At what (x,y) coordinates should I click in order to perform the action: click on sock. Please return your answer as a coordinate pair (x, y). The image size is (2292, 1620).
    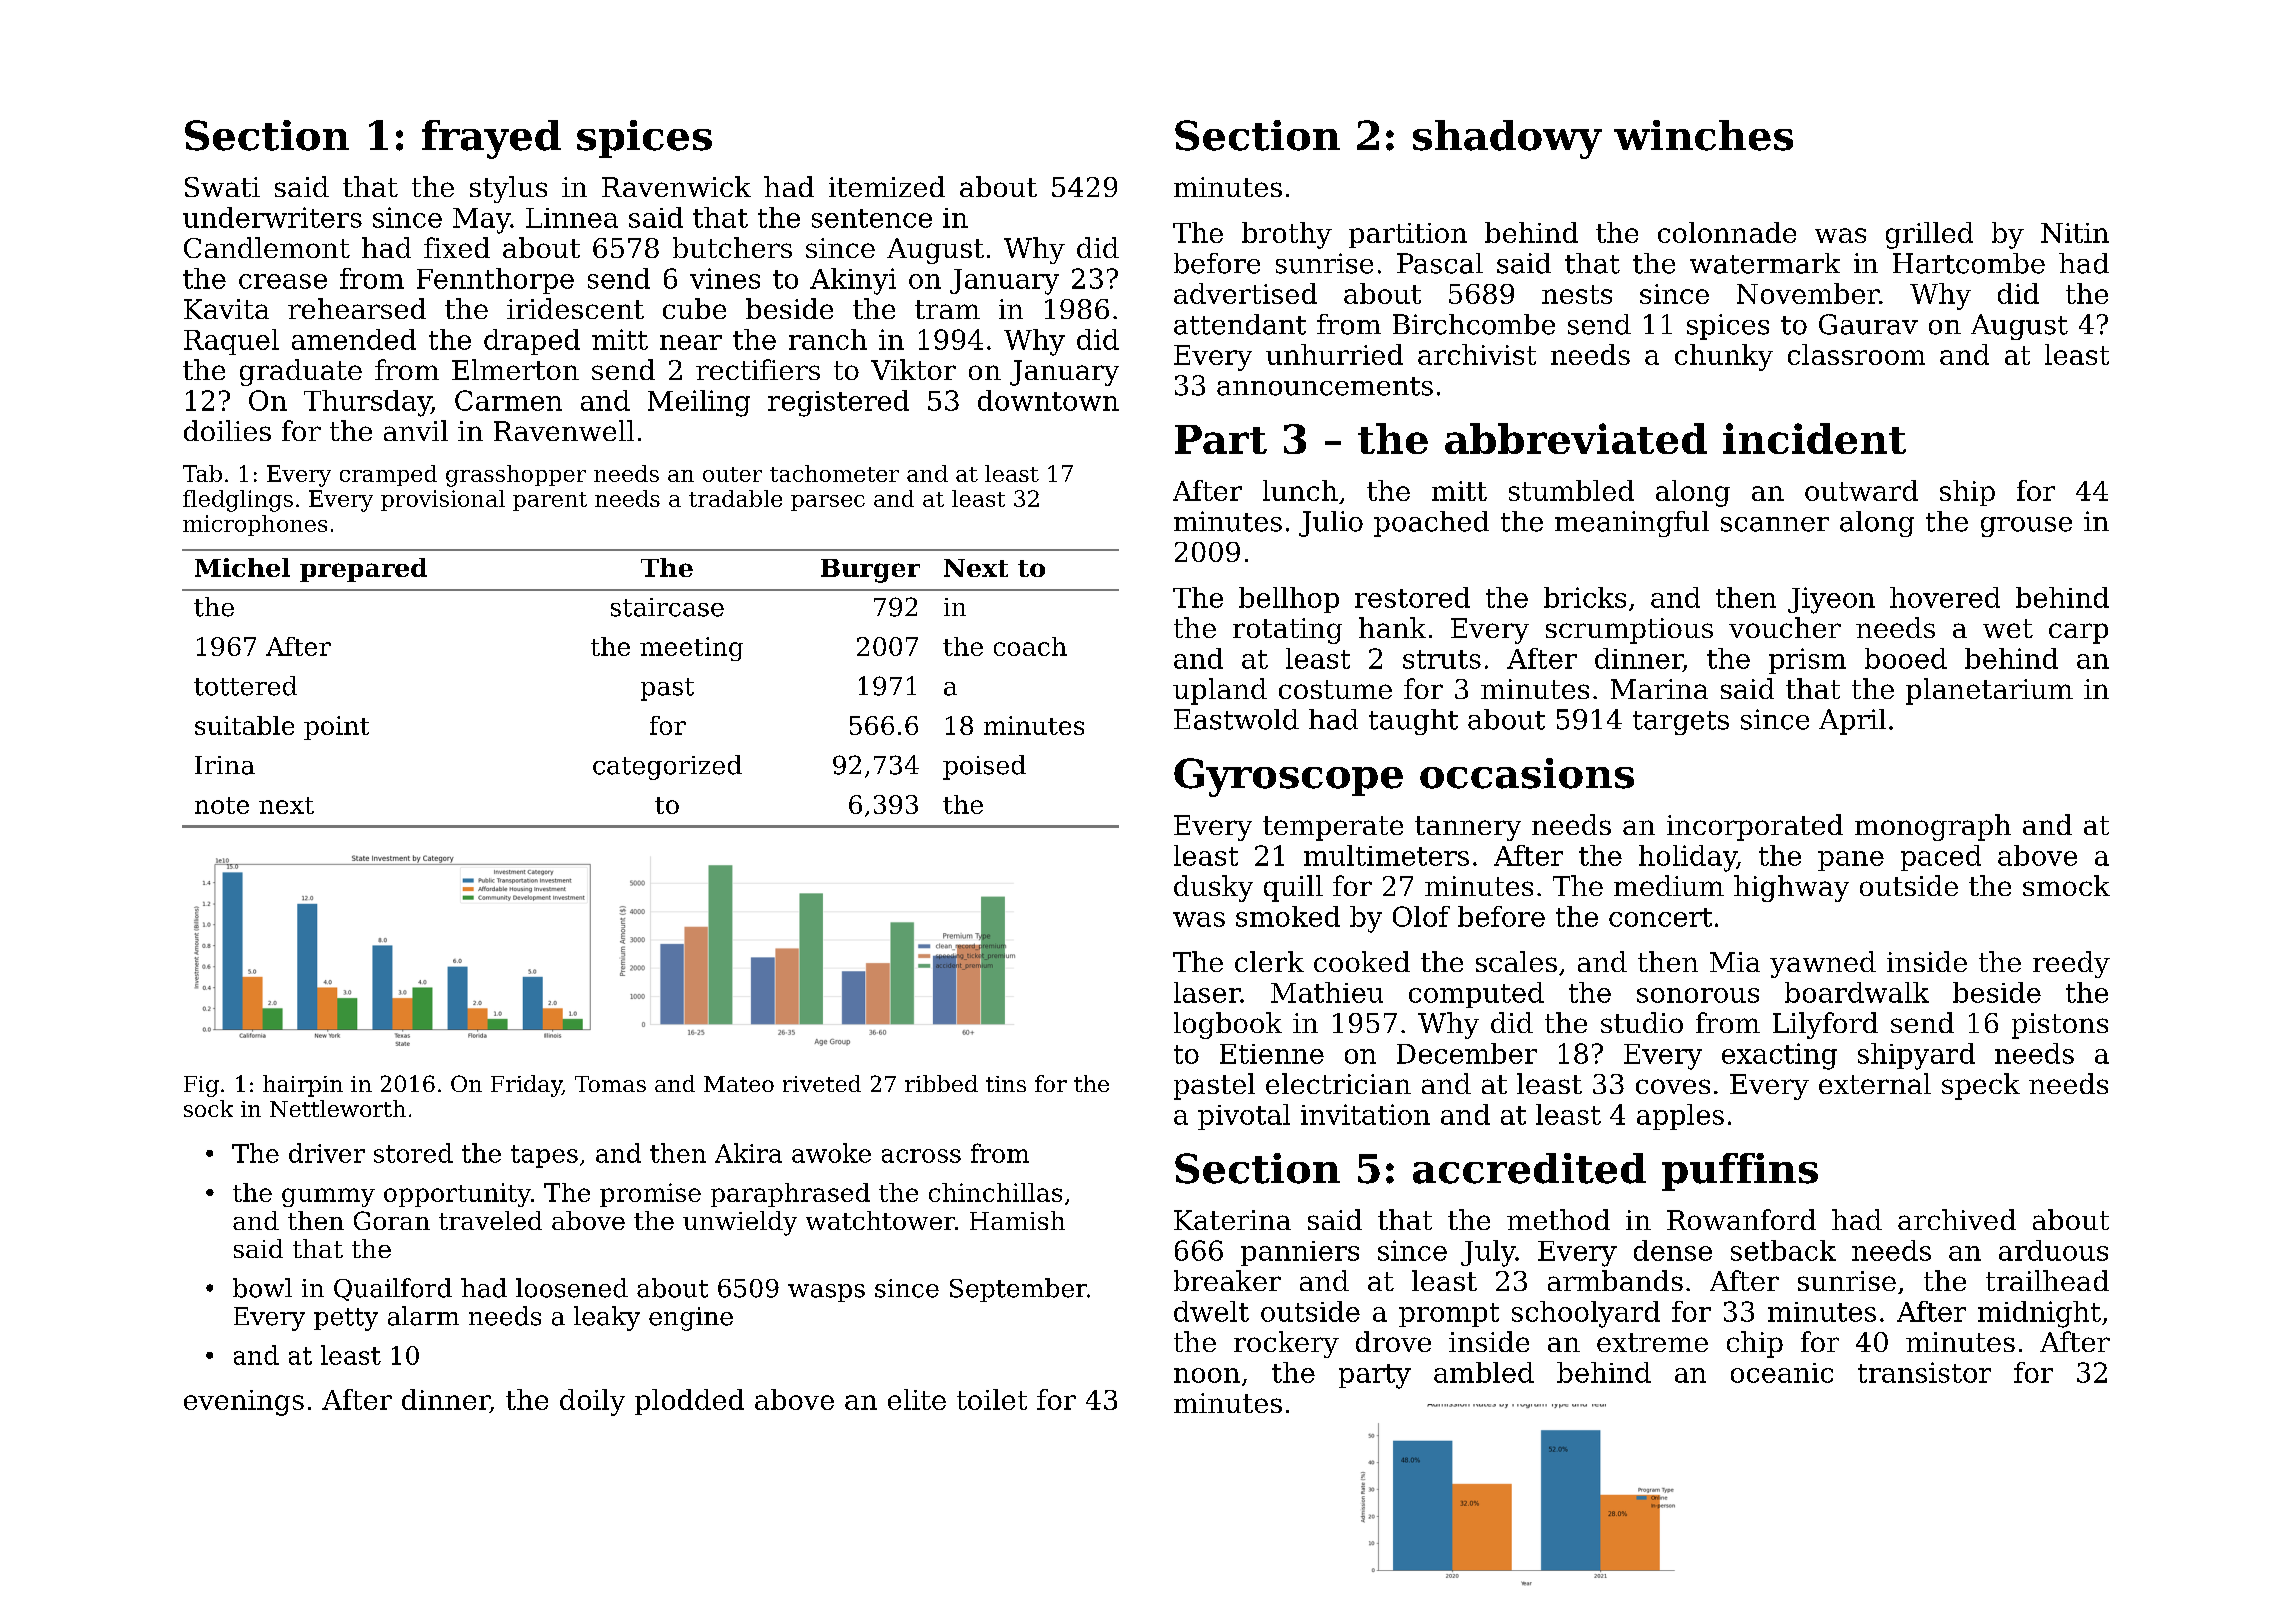
    Looking at the image, I should click on (208, 1108).
